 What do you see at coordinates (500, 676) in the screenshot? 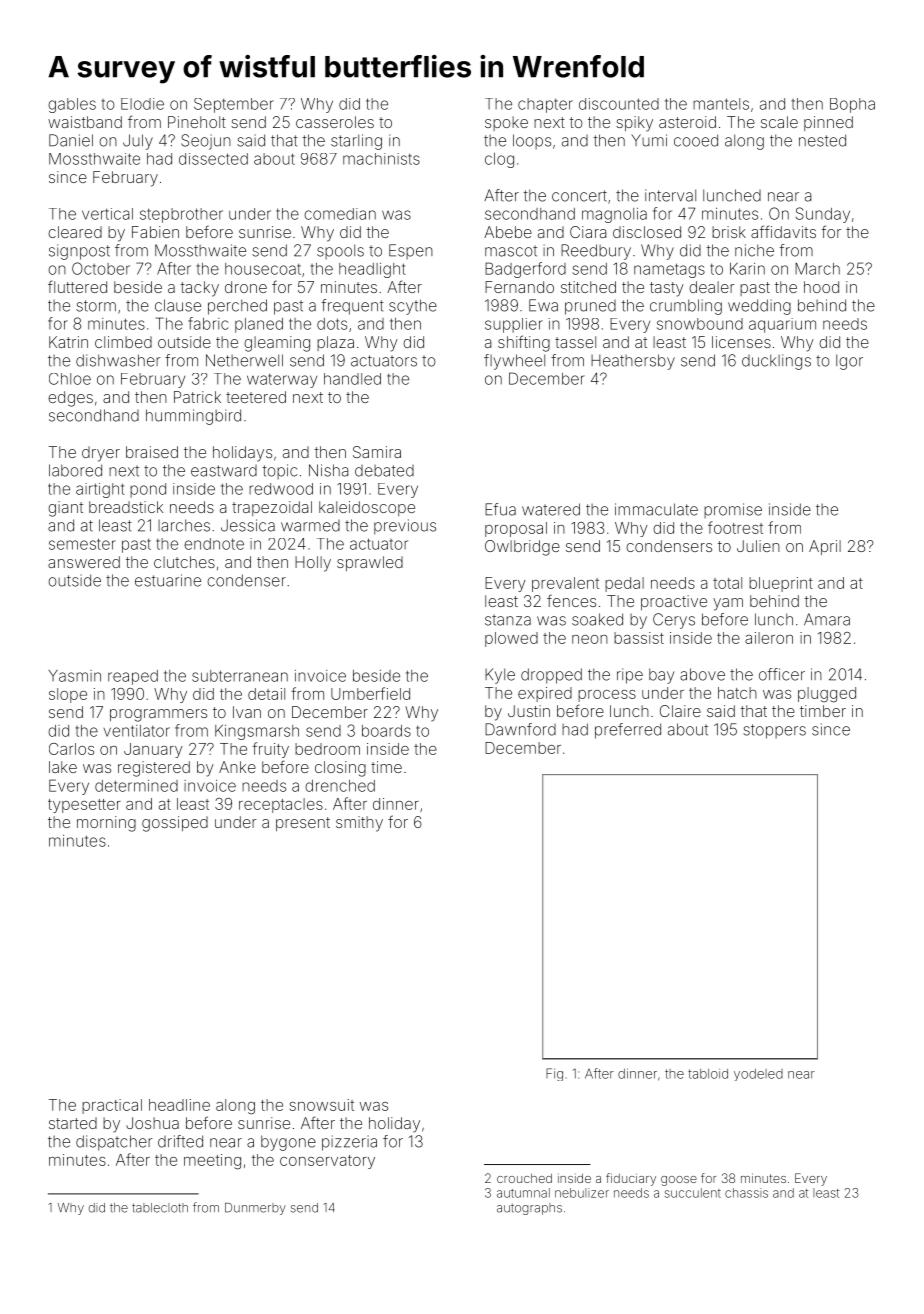
I see `Kyle` at bounding box center [500, 676].
